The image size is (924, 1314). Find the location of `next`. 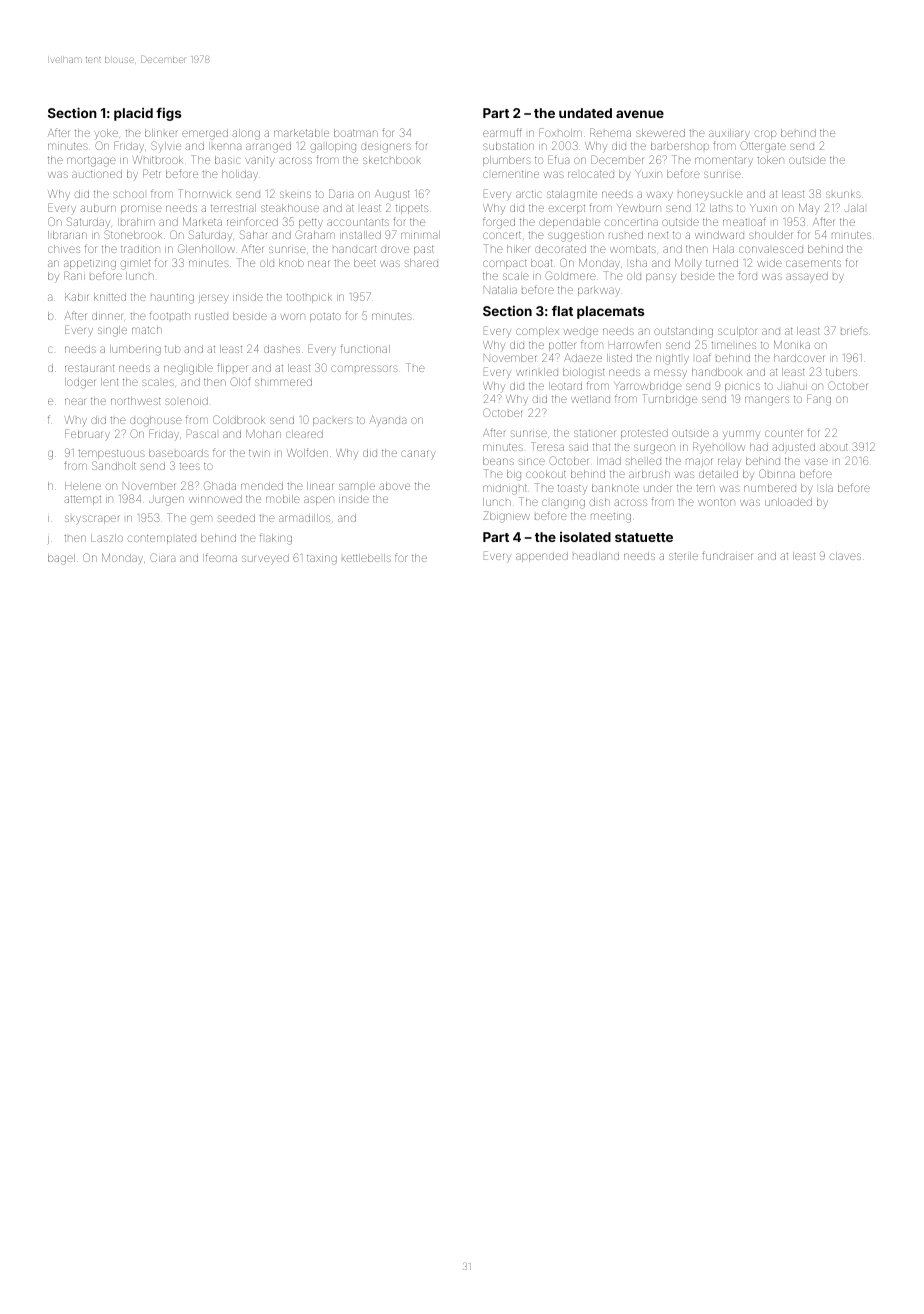

next is located at coordinates (658, 235).
